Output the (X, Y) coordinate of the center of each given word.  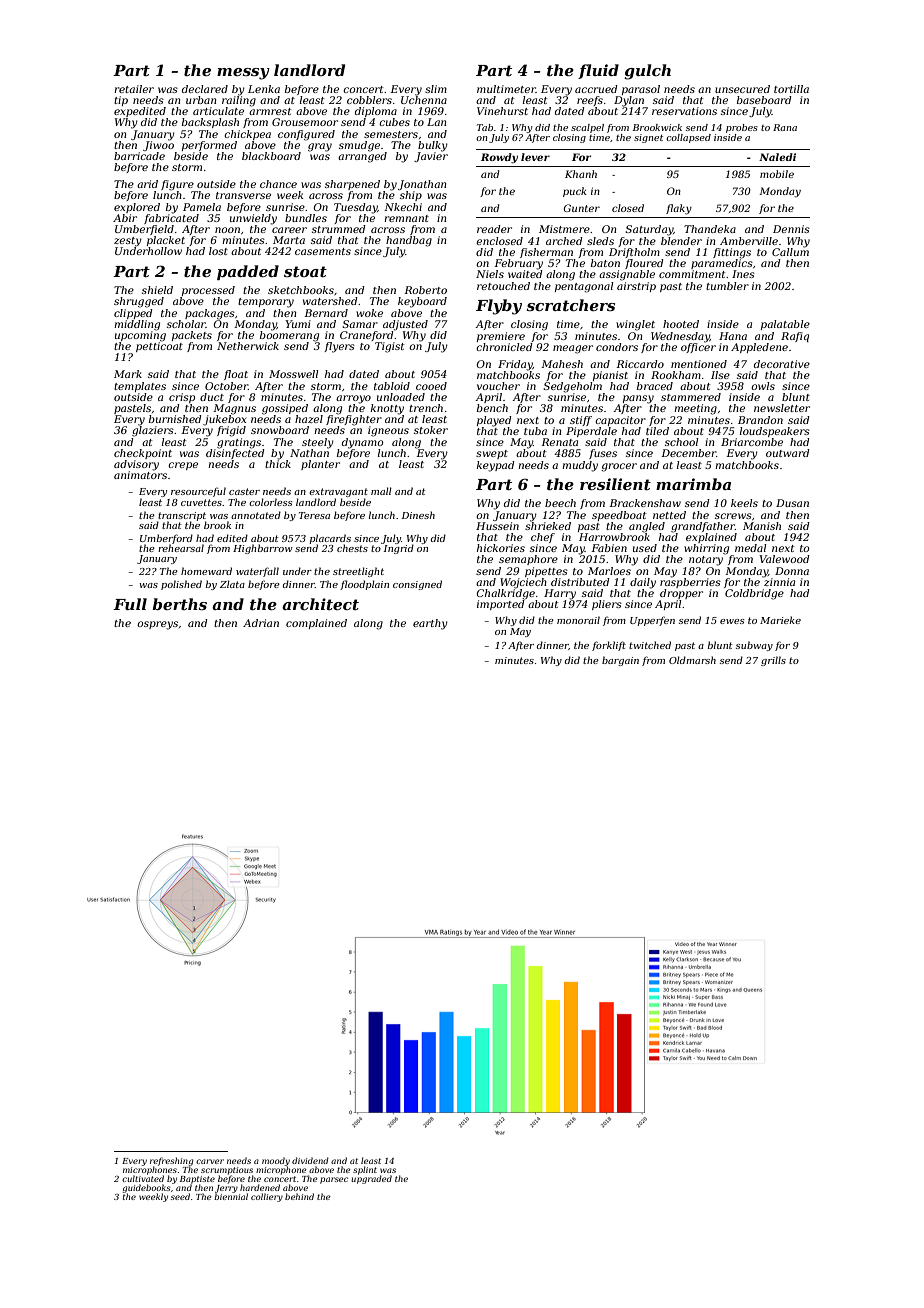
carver (210, 1161)
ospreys (157, 625)
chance (278, 184)
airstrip (636, 287)
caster (244, 491)
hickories (501, 548)
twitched (650, 645)
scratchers (570, 305)
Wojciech (523, 583)
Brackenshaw (645, 503)
